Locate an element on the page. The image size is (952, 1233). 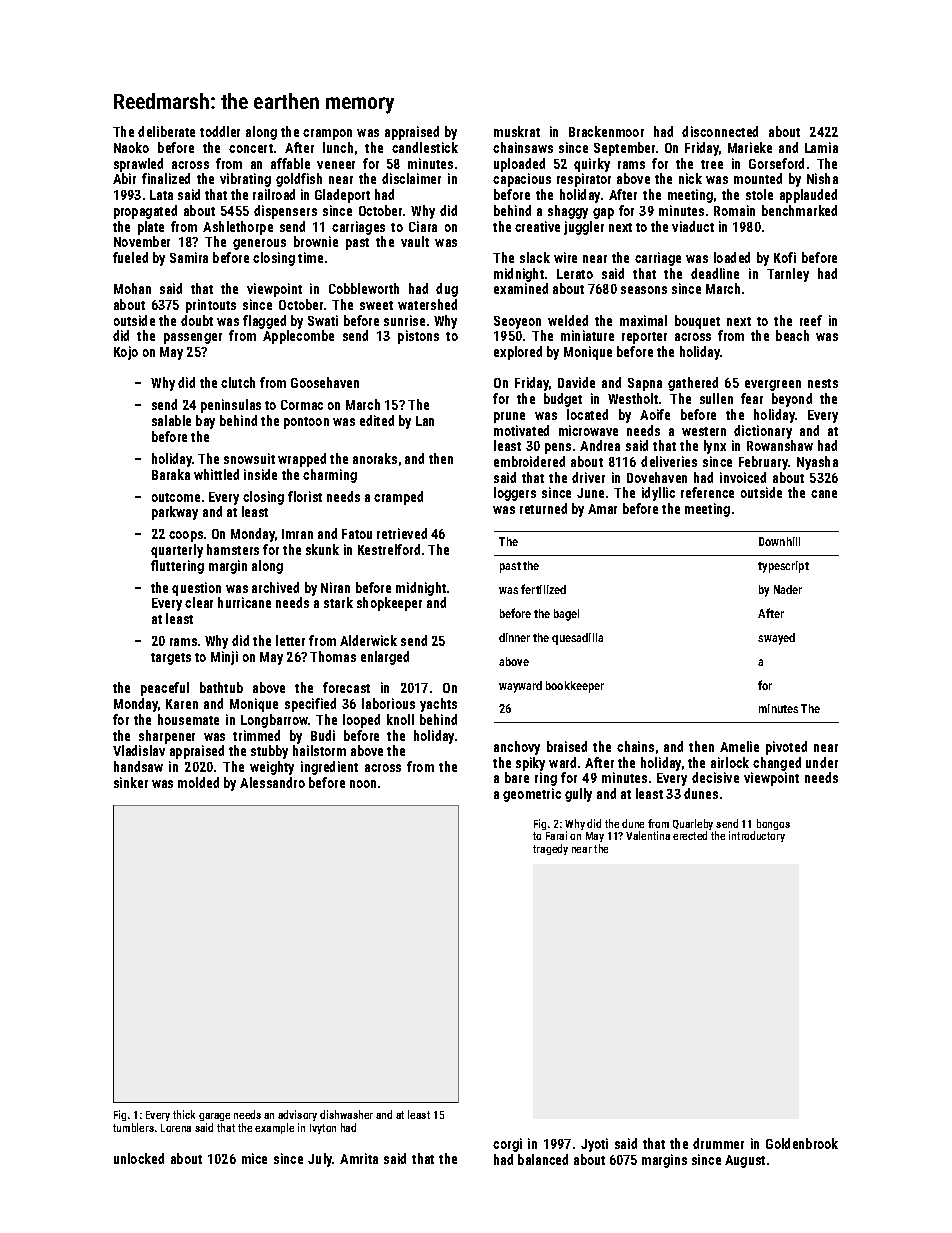
swayed is located at coordinates (776, 639).
